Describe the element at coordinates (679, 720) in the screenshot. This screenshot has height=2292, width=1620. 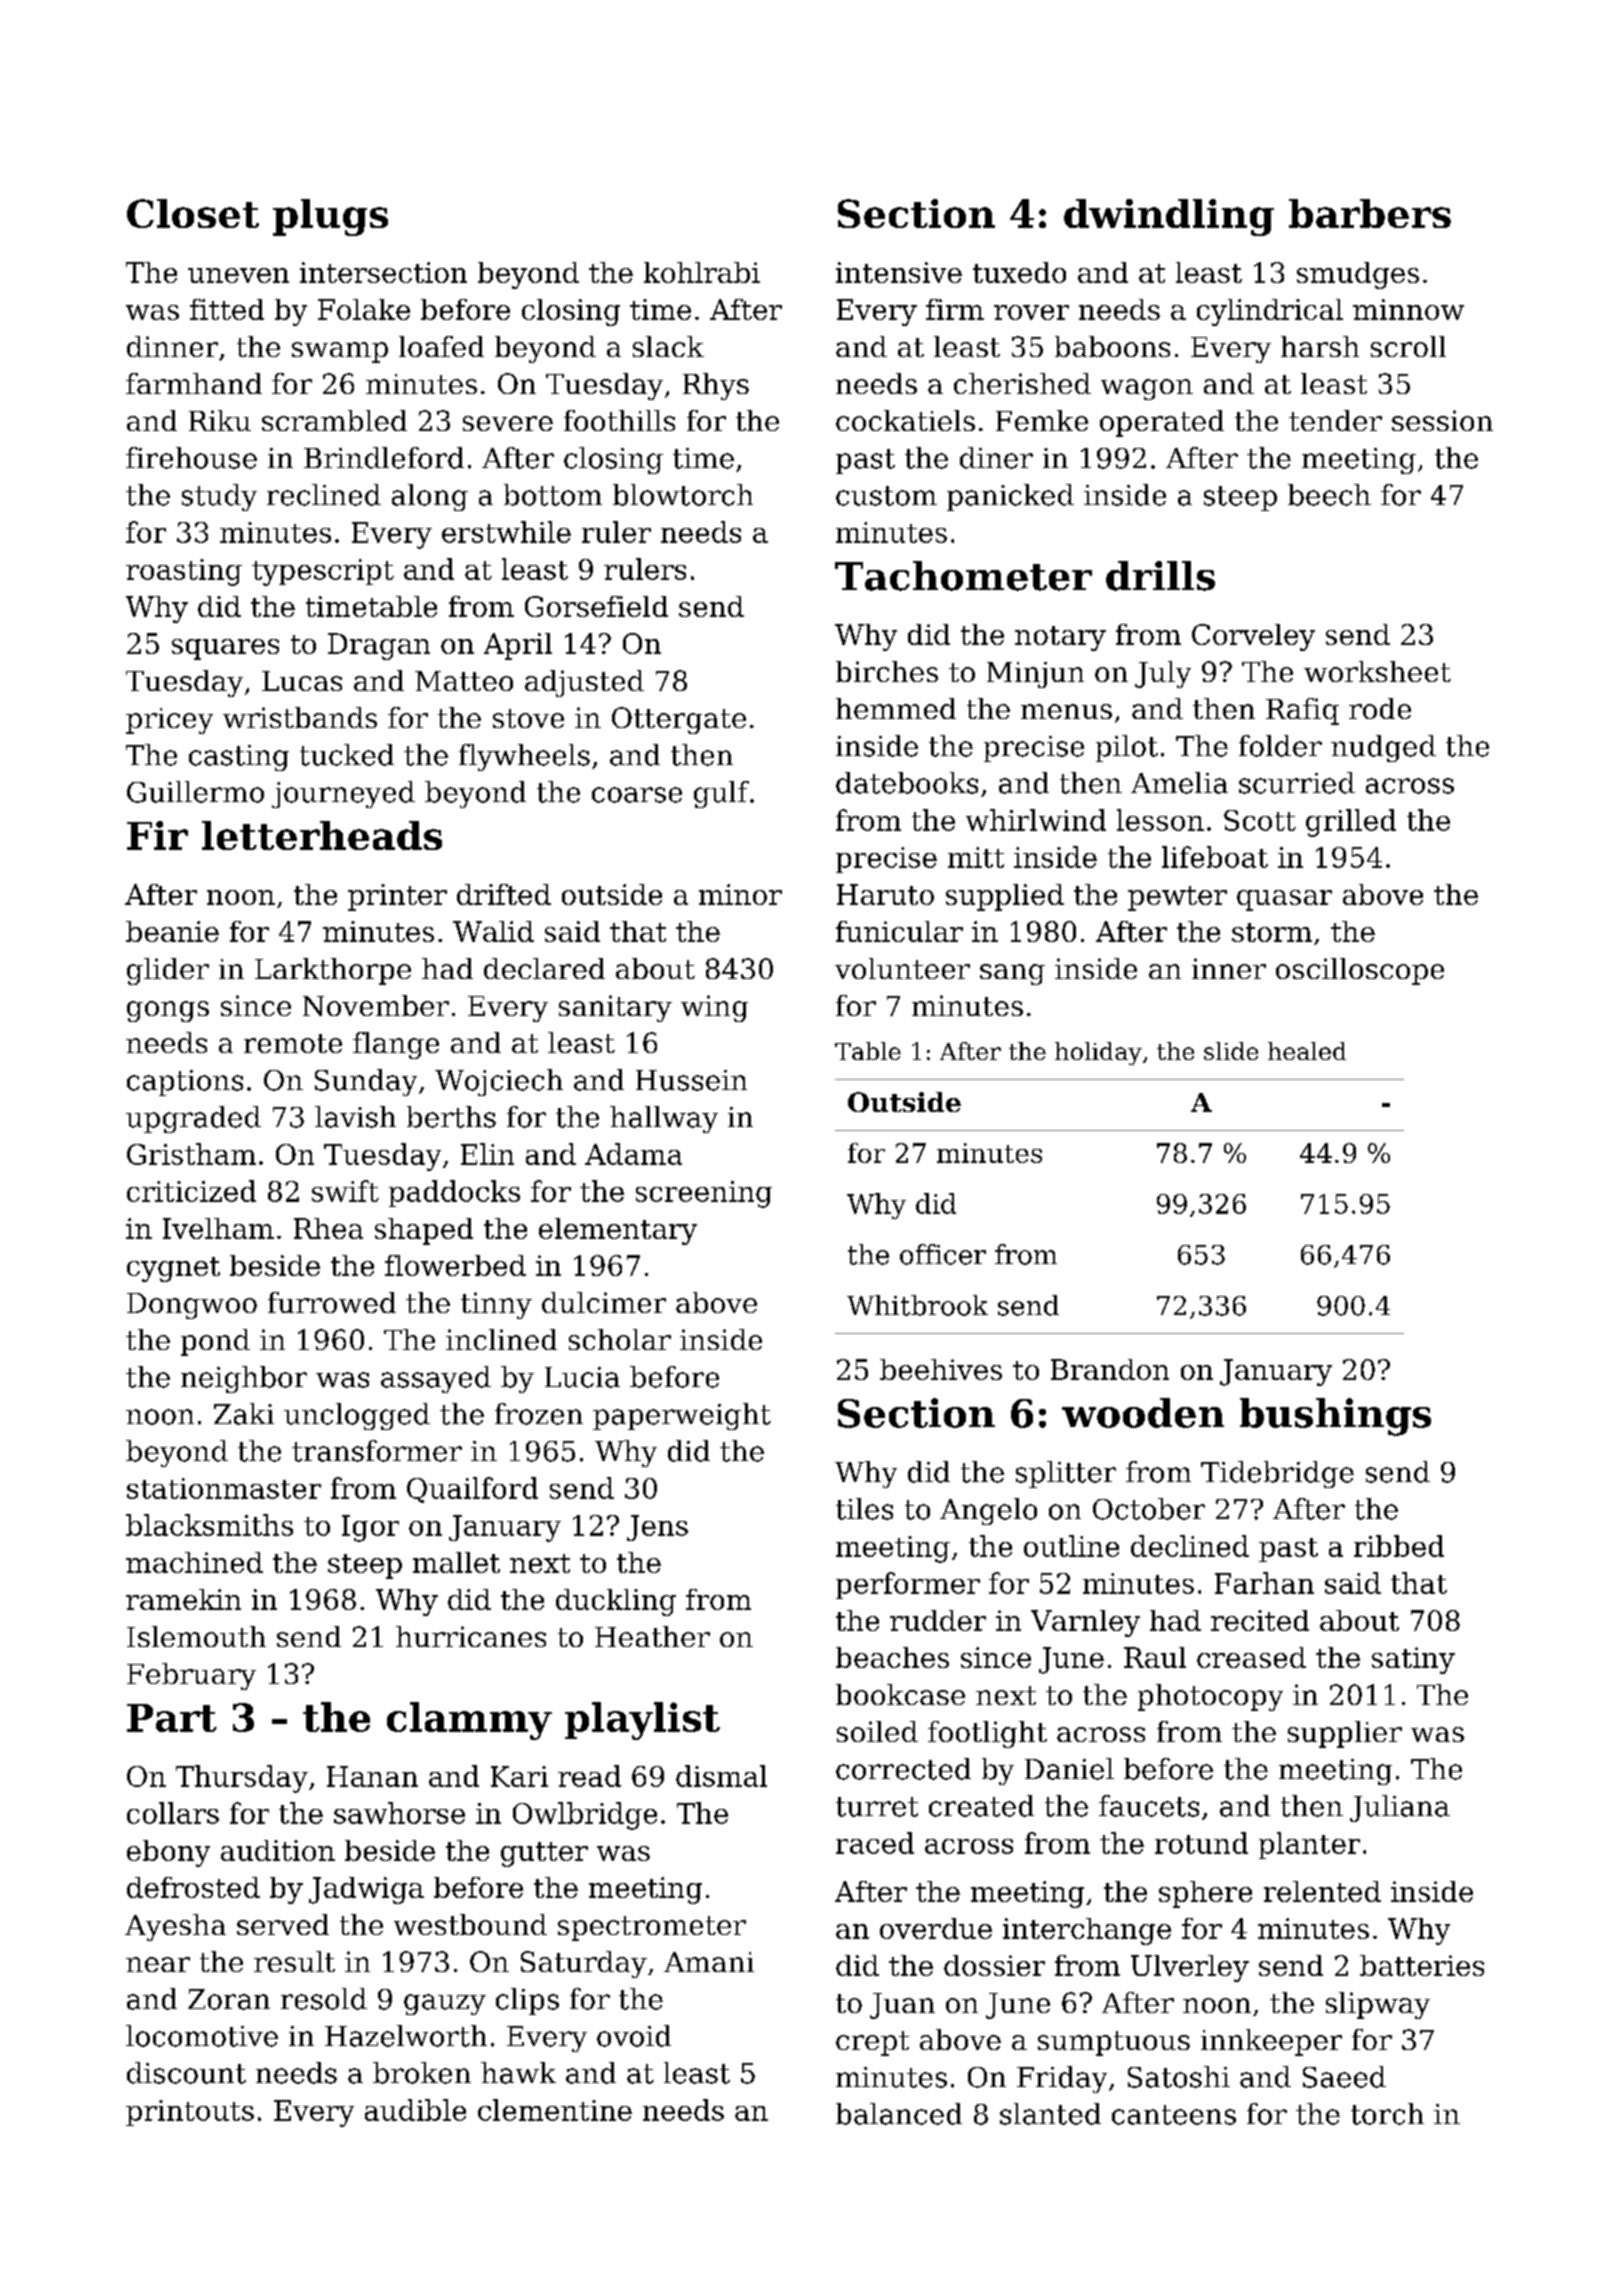
I see `Ottergate` at that location.
